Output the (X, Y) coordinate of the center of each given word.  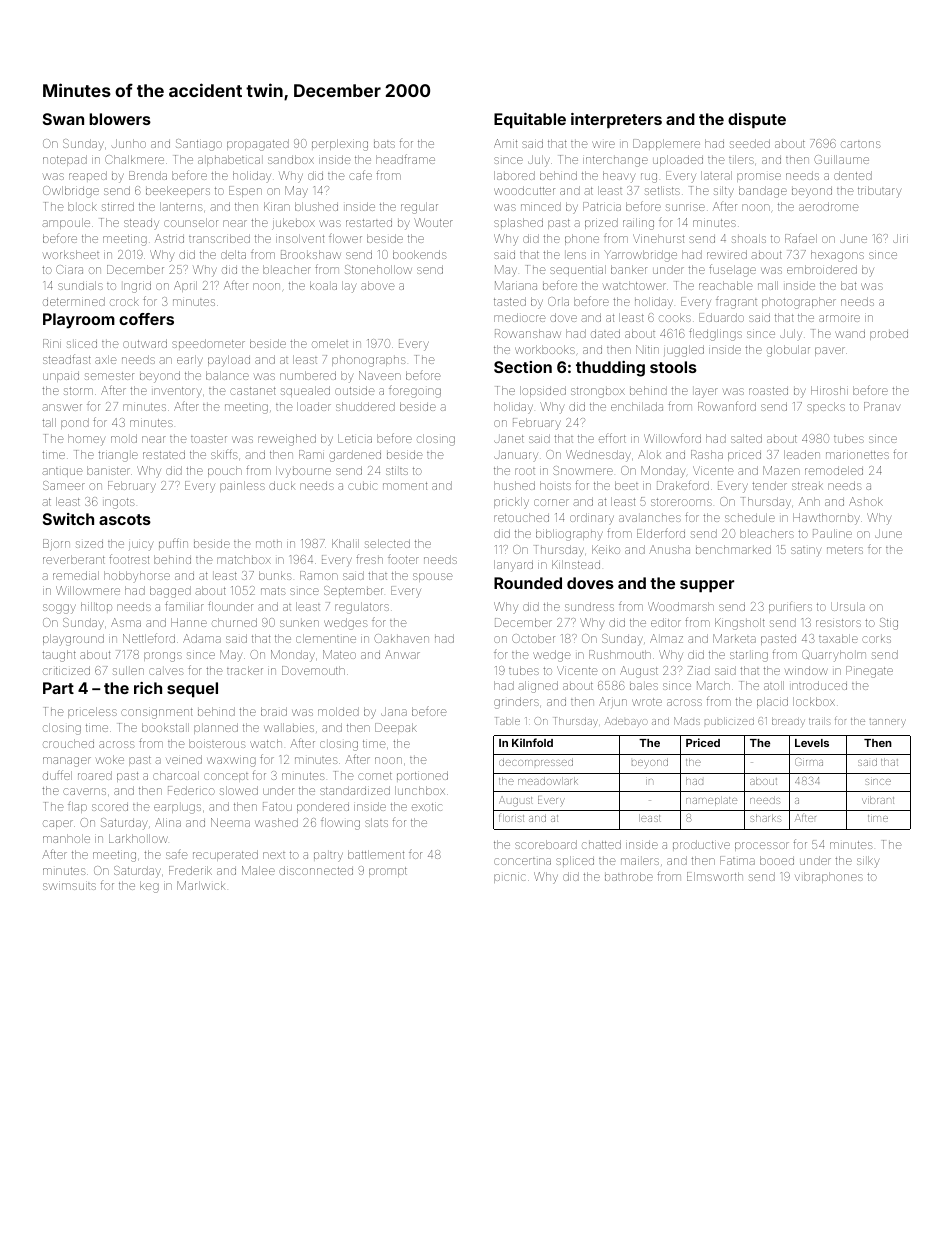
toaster (209, 439)
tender (769, 485)
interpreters (616, 121)
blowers (120, 119)
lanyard (513, 566)
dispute (757, 121)
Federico (191, 790)
